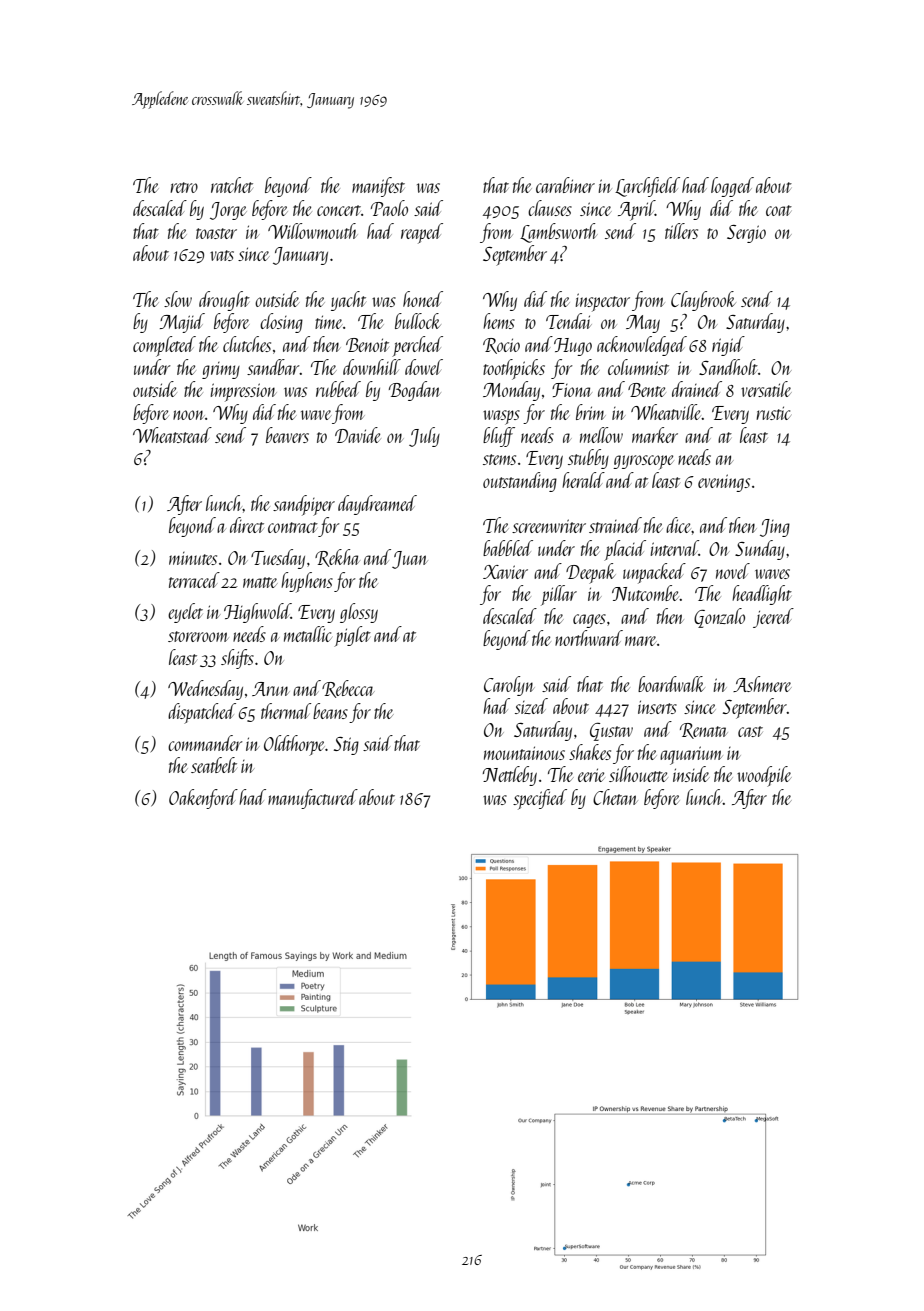  What do you see at coordinates (573, 347) in the screenshot?
I see `Hugo` at bounding box center [573, 347].
